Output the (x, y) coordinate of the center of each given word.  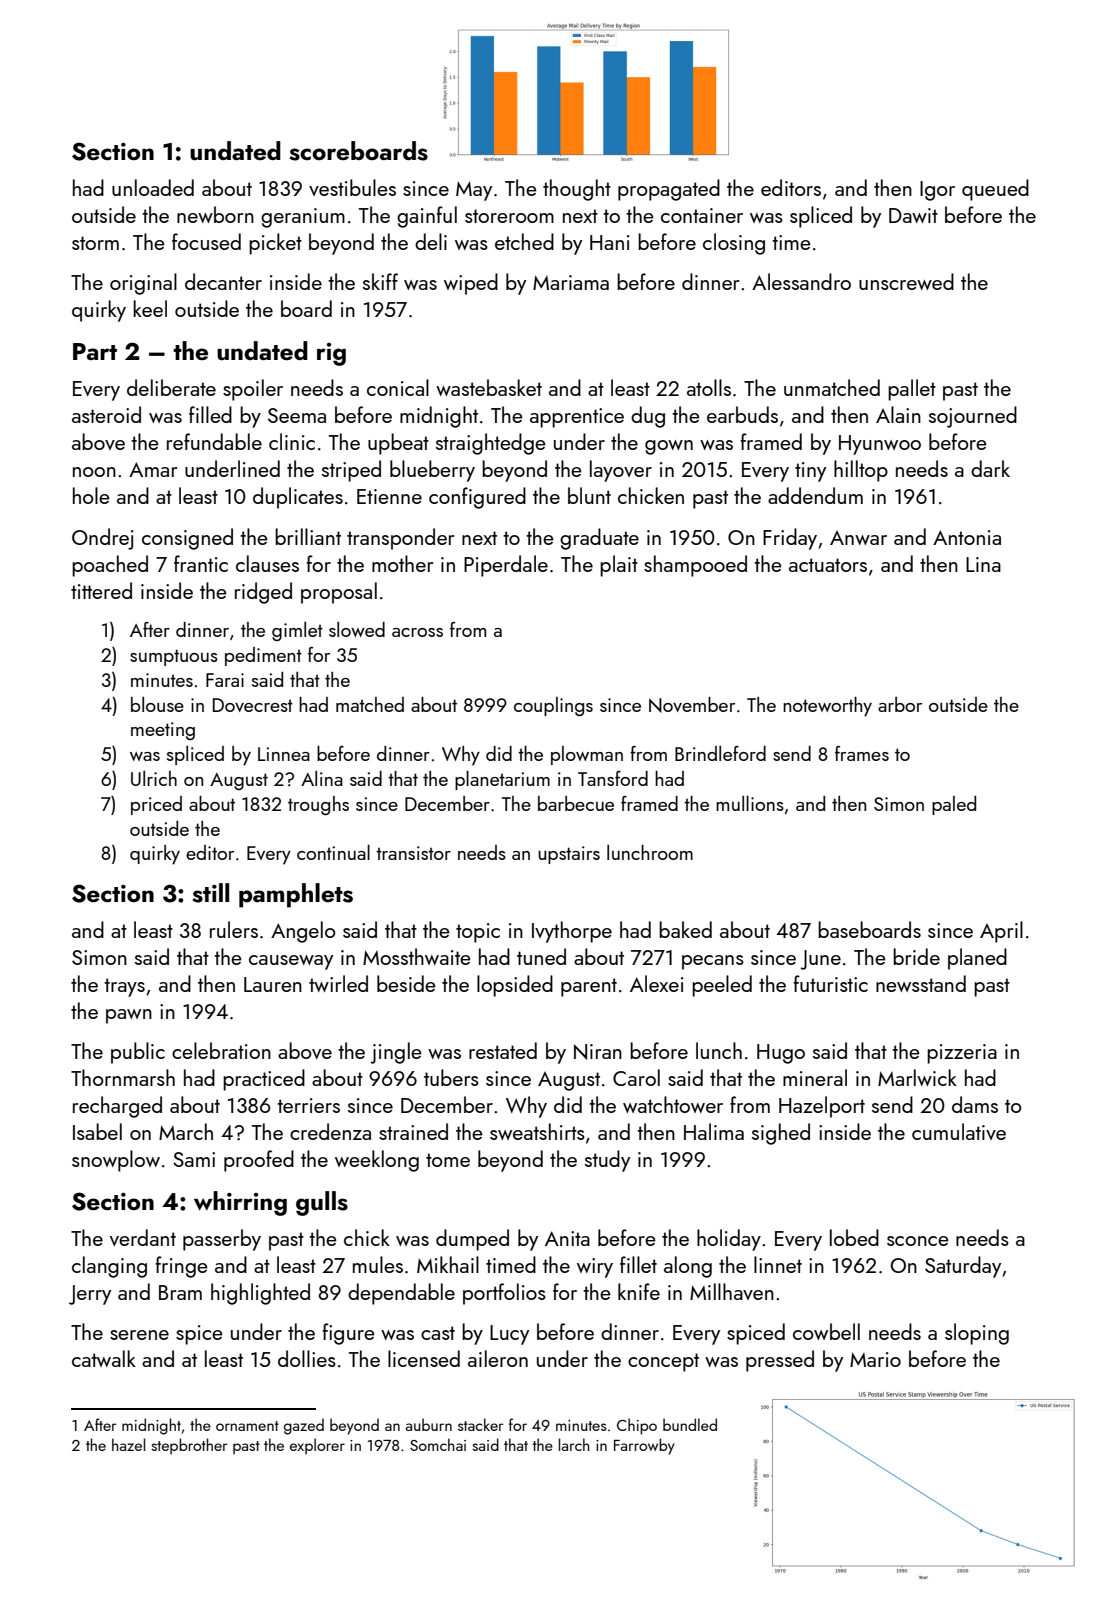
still (210, 893)
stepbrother (189, 1446)
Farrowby (644, 1446)
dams (975, 1104)
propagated (669, 190)
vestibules (352, 187)
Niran (598, 1052)
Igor (937, 191)
